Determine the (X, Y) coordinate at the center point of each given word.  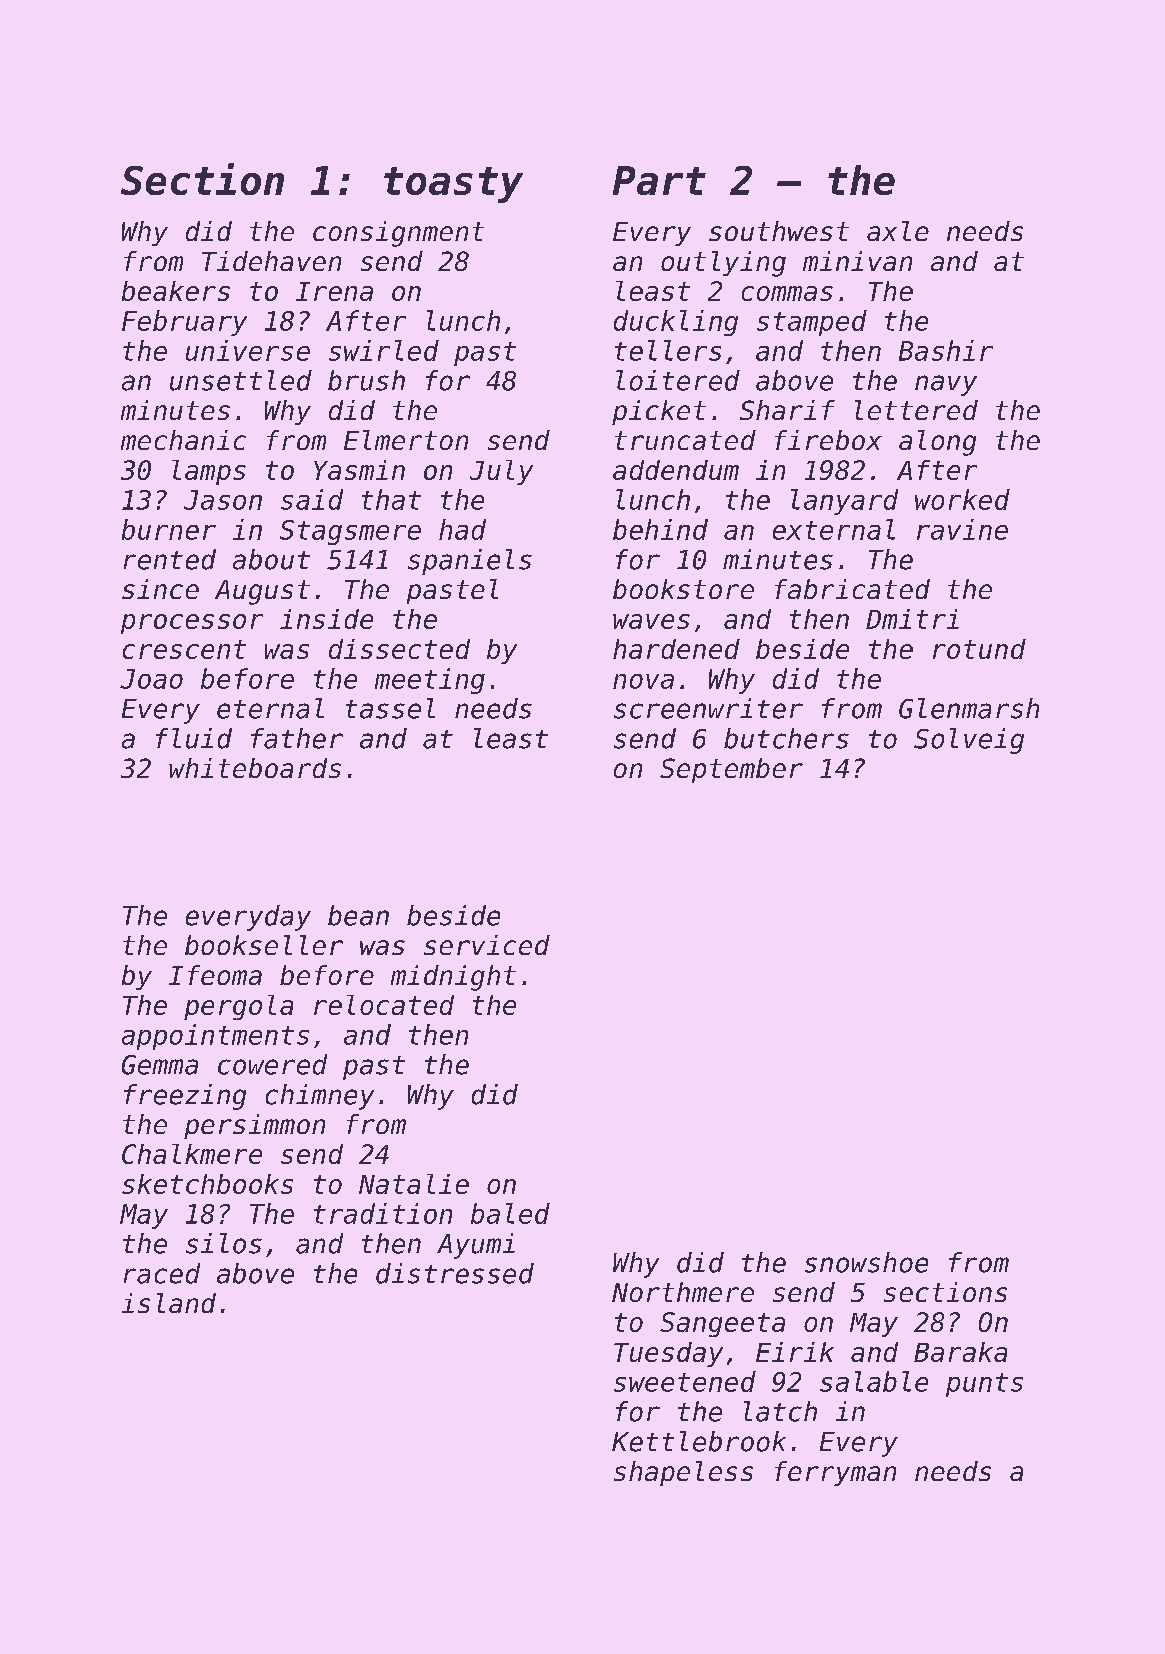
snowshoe (866, 1262)
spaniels (470, 562)
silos (224, 1243)
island (169, 1303)
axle (898, 231)
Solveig (969, 741)
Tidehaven (271, 261)
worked (962, 499)
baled (510, 1213)
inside (326, 619)
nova (643, 681)
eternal (270, 708)
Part (659, 180)
